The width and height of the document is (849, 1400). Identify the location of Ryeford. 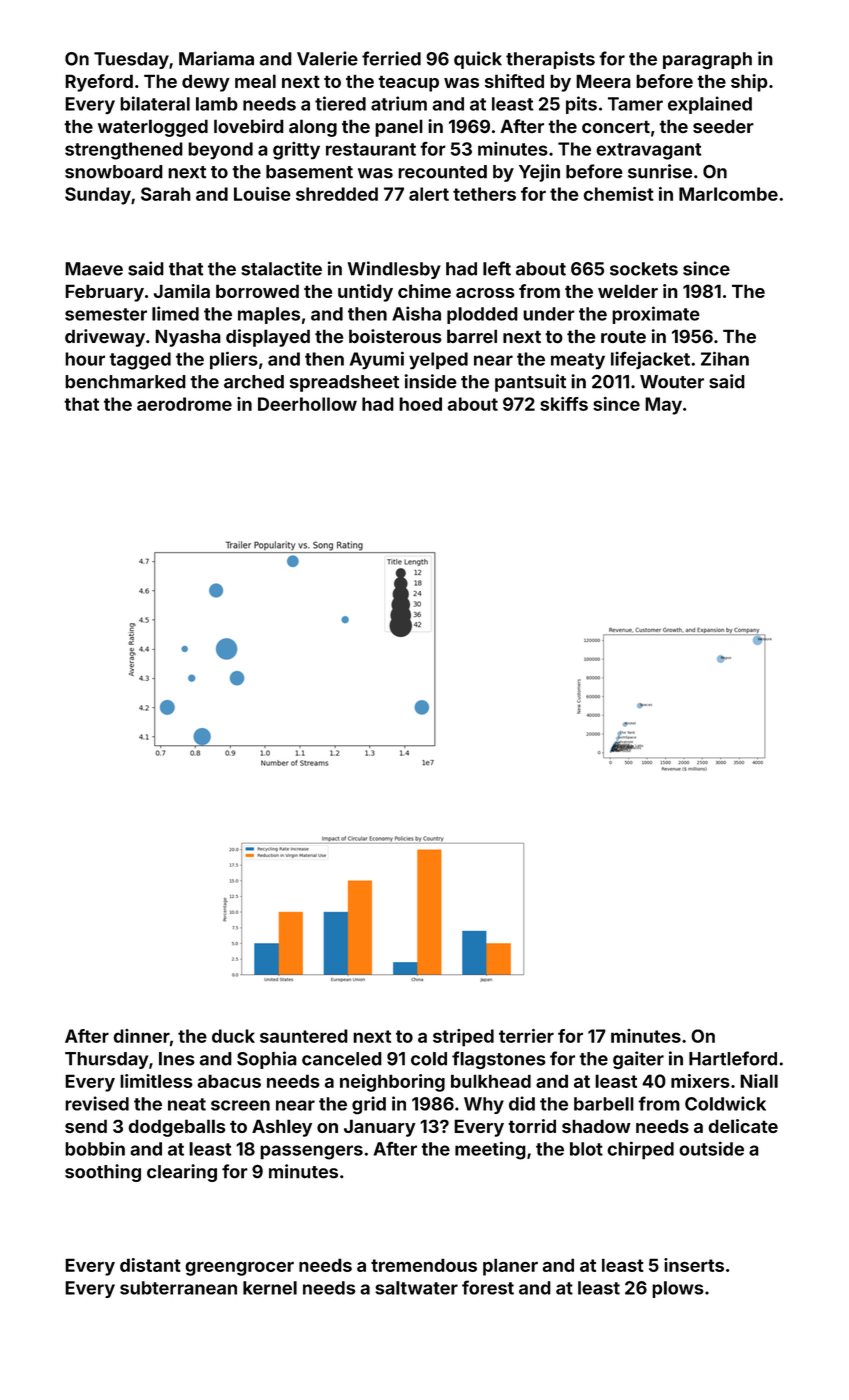
(99, 83).
